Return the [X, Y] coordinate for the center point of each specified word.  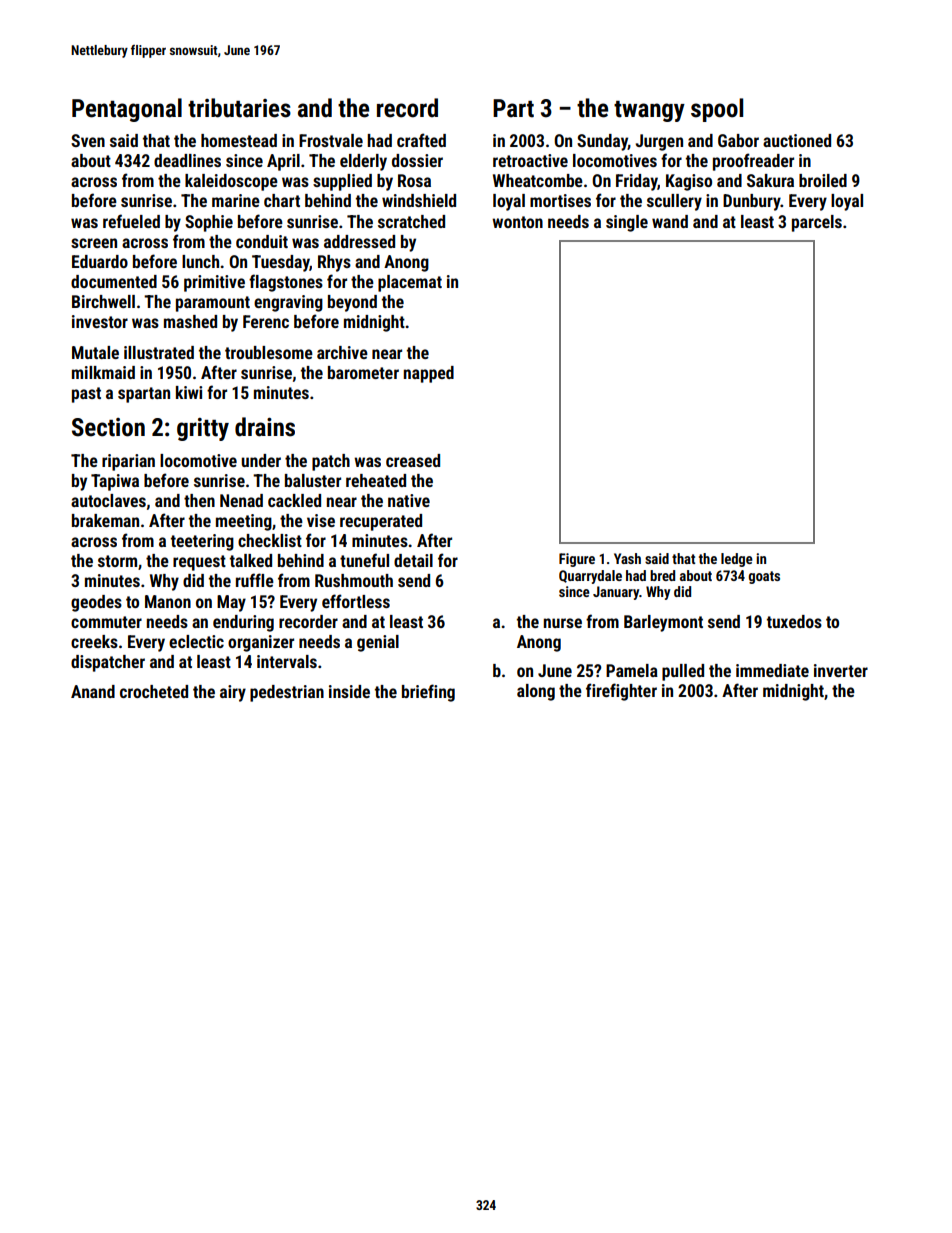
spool [717, 110]
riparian [128, 462]
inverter [841, 670]
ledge [737, 560]
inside [349, 691]
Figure [577, 560]
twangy [649, 111]
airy [233, 693]
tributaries [239, 108]
